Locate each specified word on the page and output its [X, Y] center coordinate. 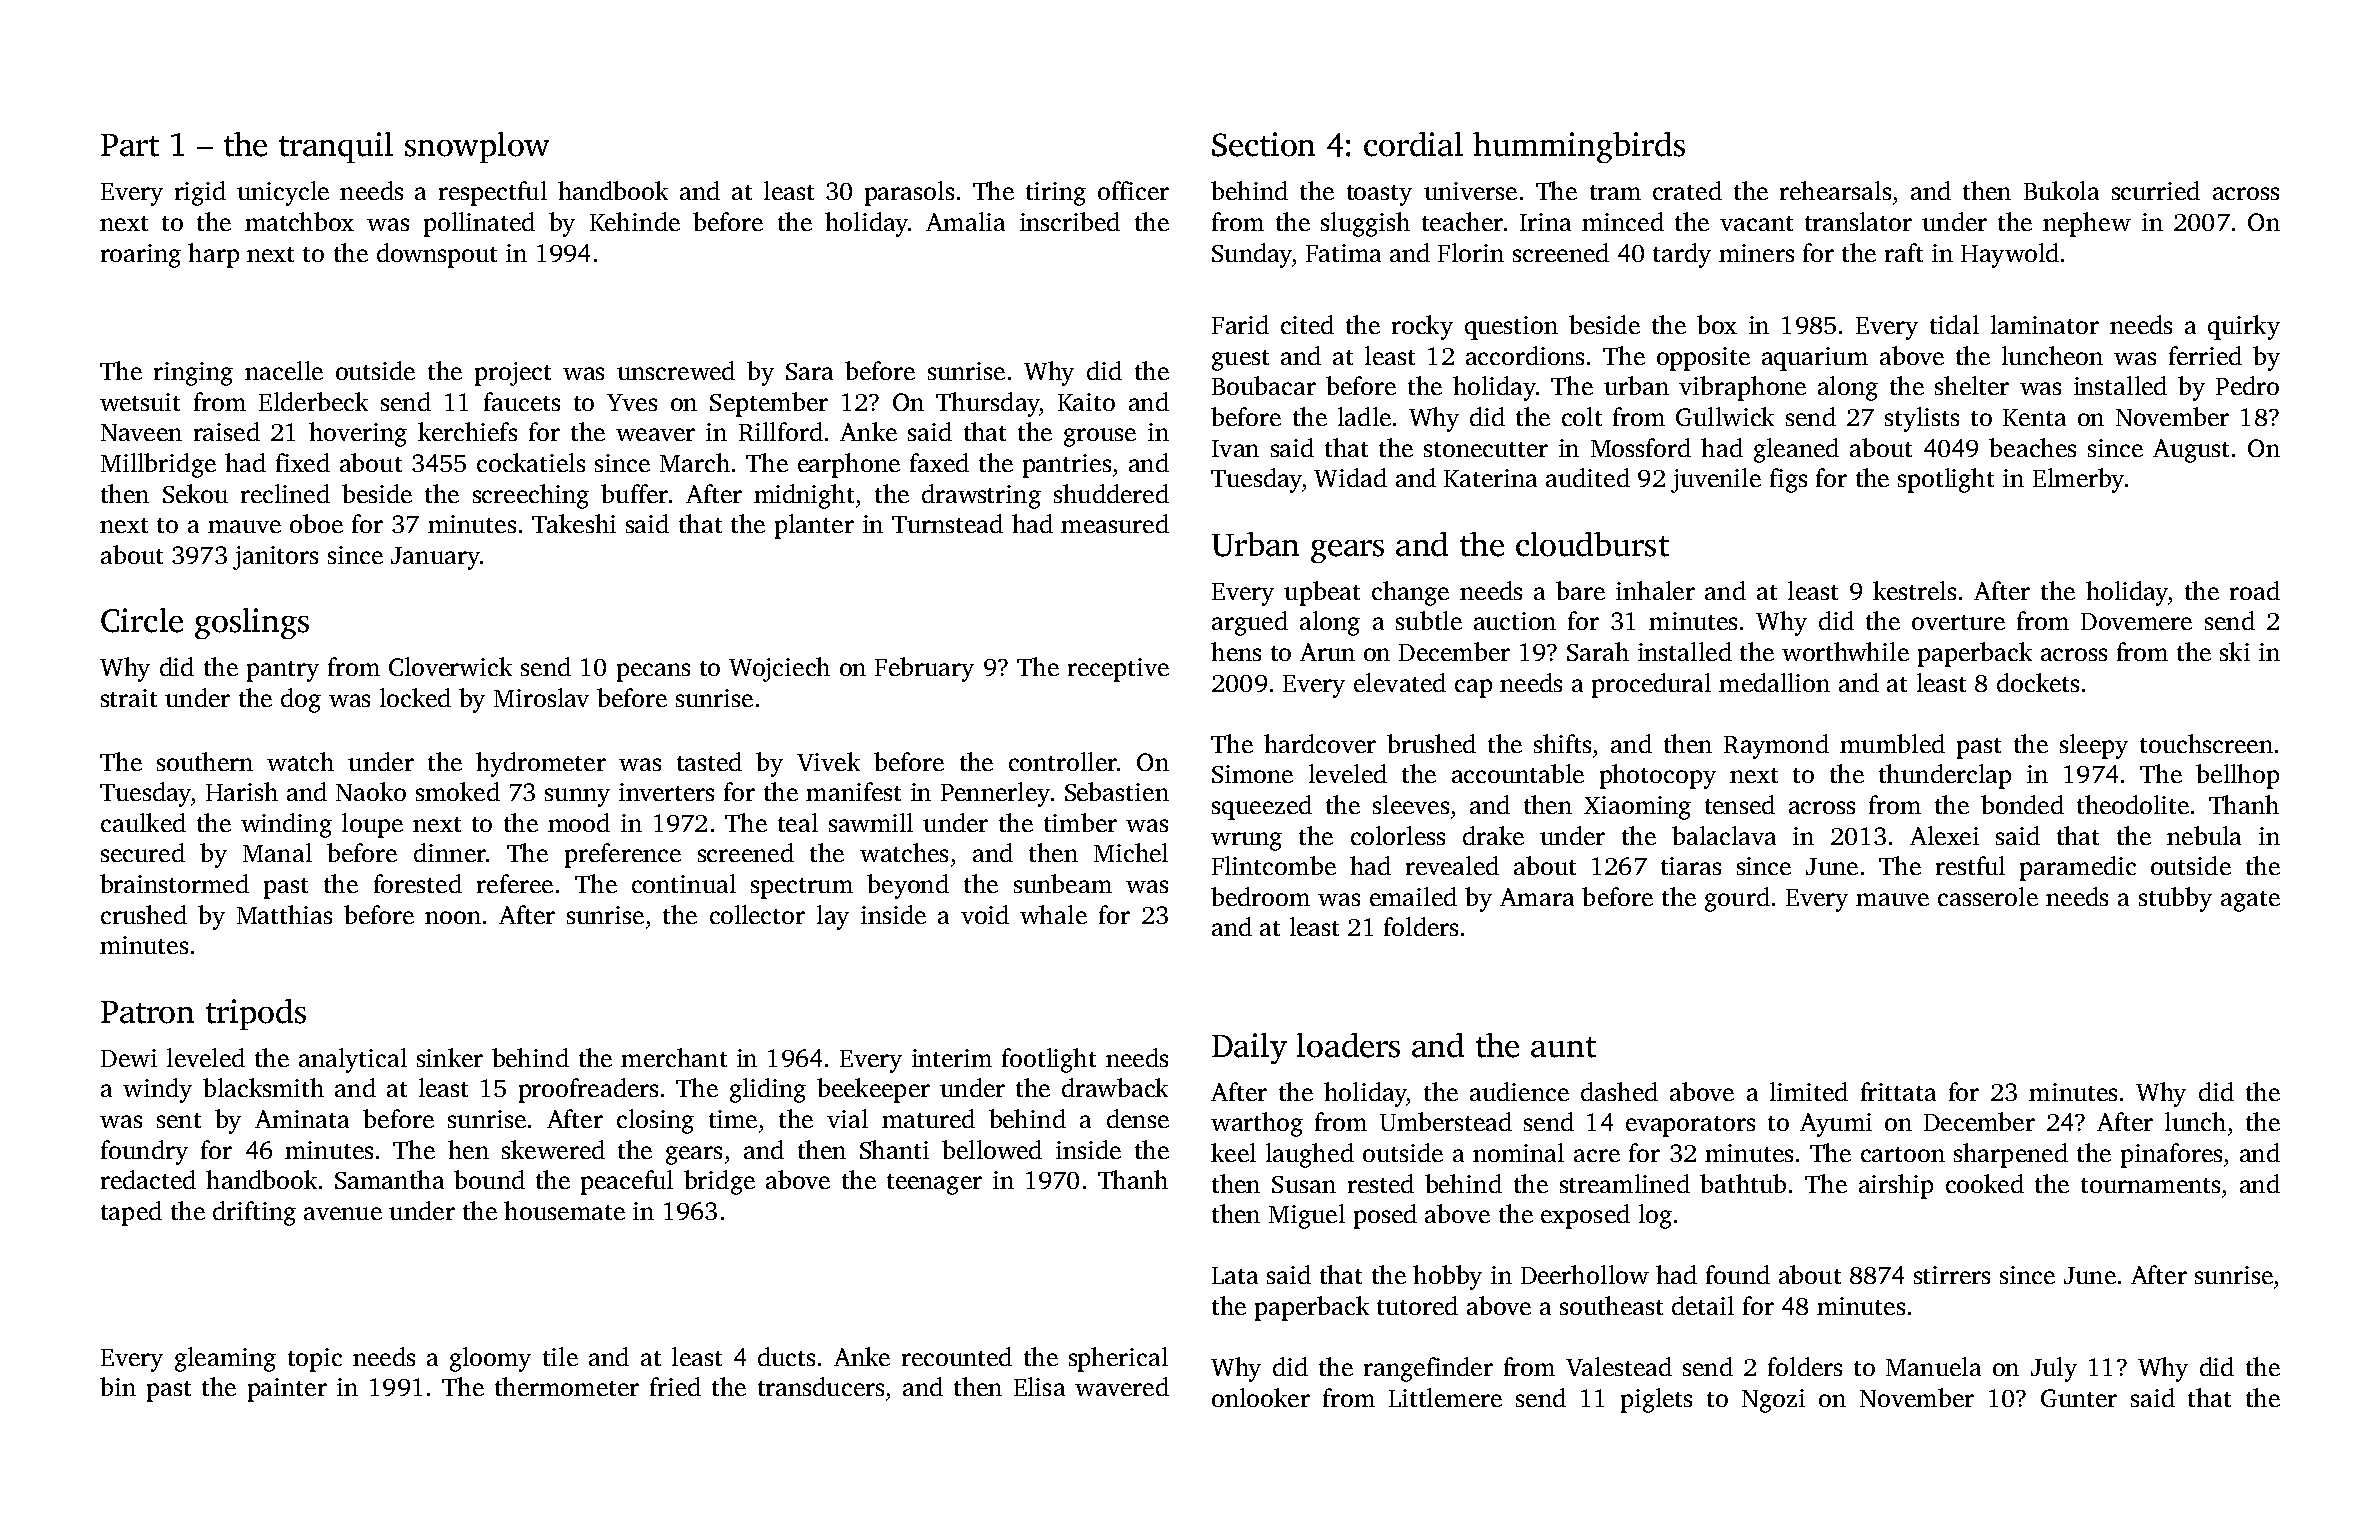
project [513, 374]
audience [1519, 1091]
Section [1263, 144]
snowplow [477, 147]
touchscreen [2206, 743]
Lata [1235, 1275]
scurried [2156, 190]
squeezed [1262, 807]
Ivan [1235, 448]
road [2255, 590]
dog [301, 700]
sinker [450, 1057]
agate [2250, 901]
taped [131, 1213]
